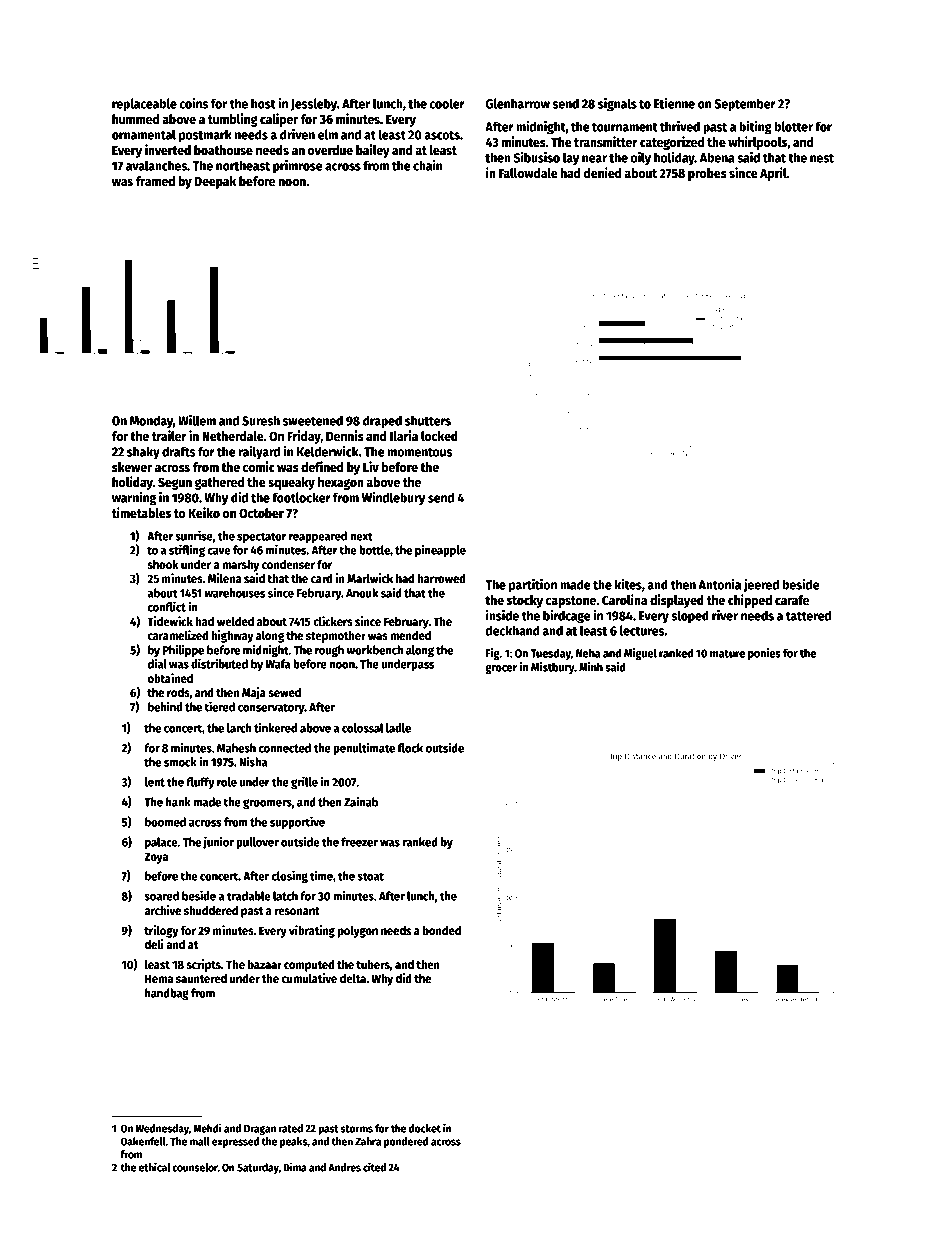  Describe the element at coordinates (501, 669) in the screenshot. I see `grocer` at that location.
